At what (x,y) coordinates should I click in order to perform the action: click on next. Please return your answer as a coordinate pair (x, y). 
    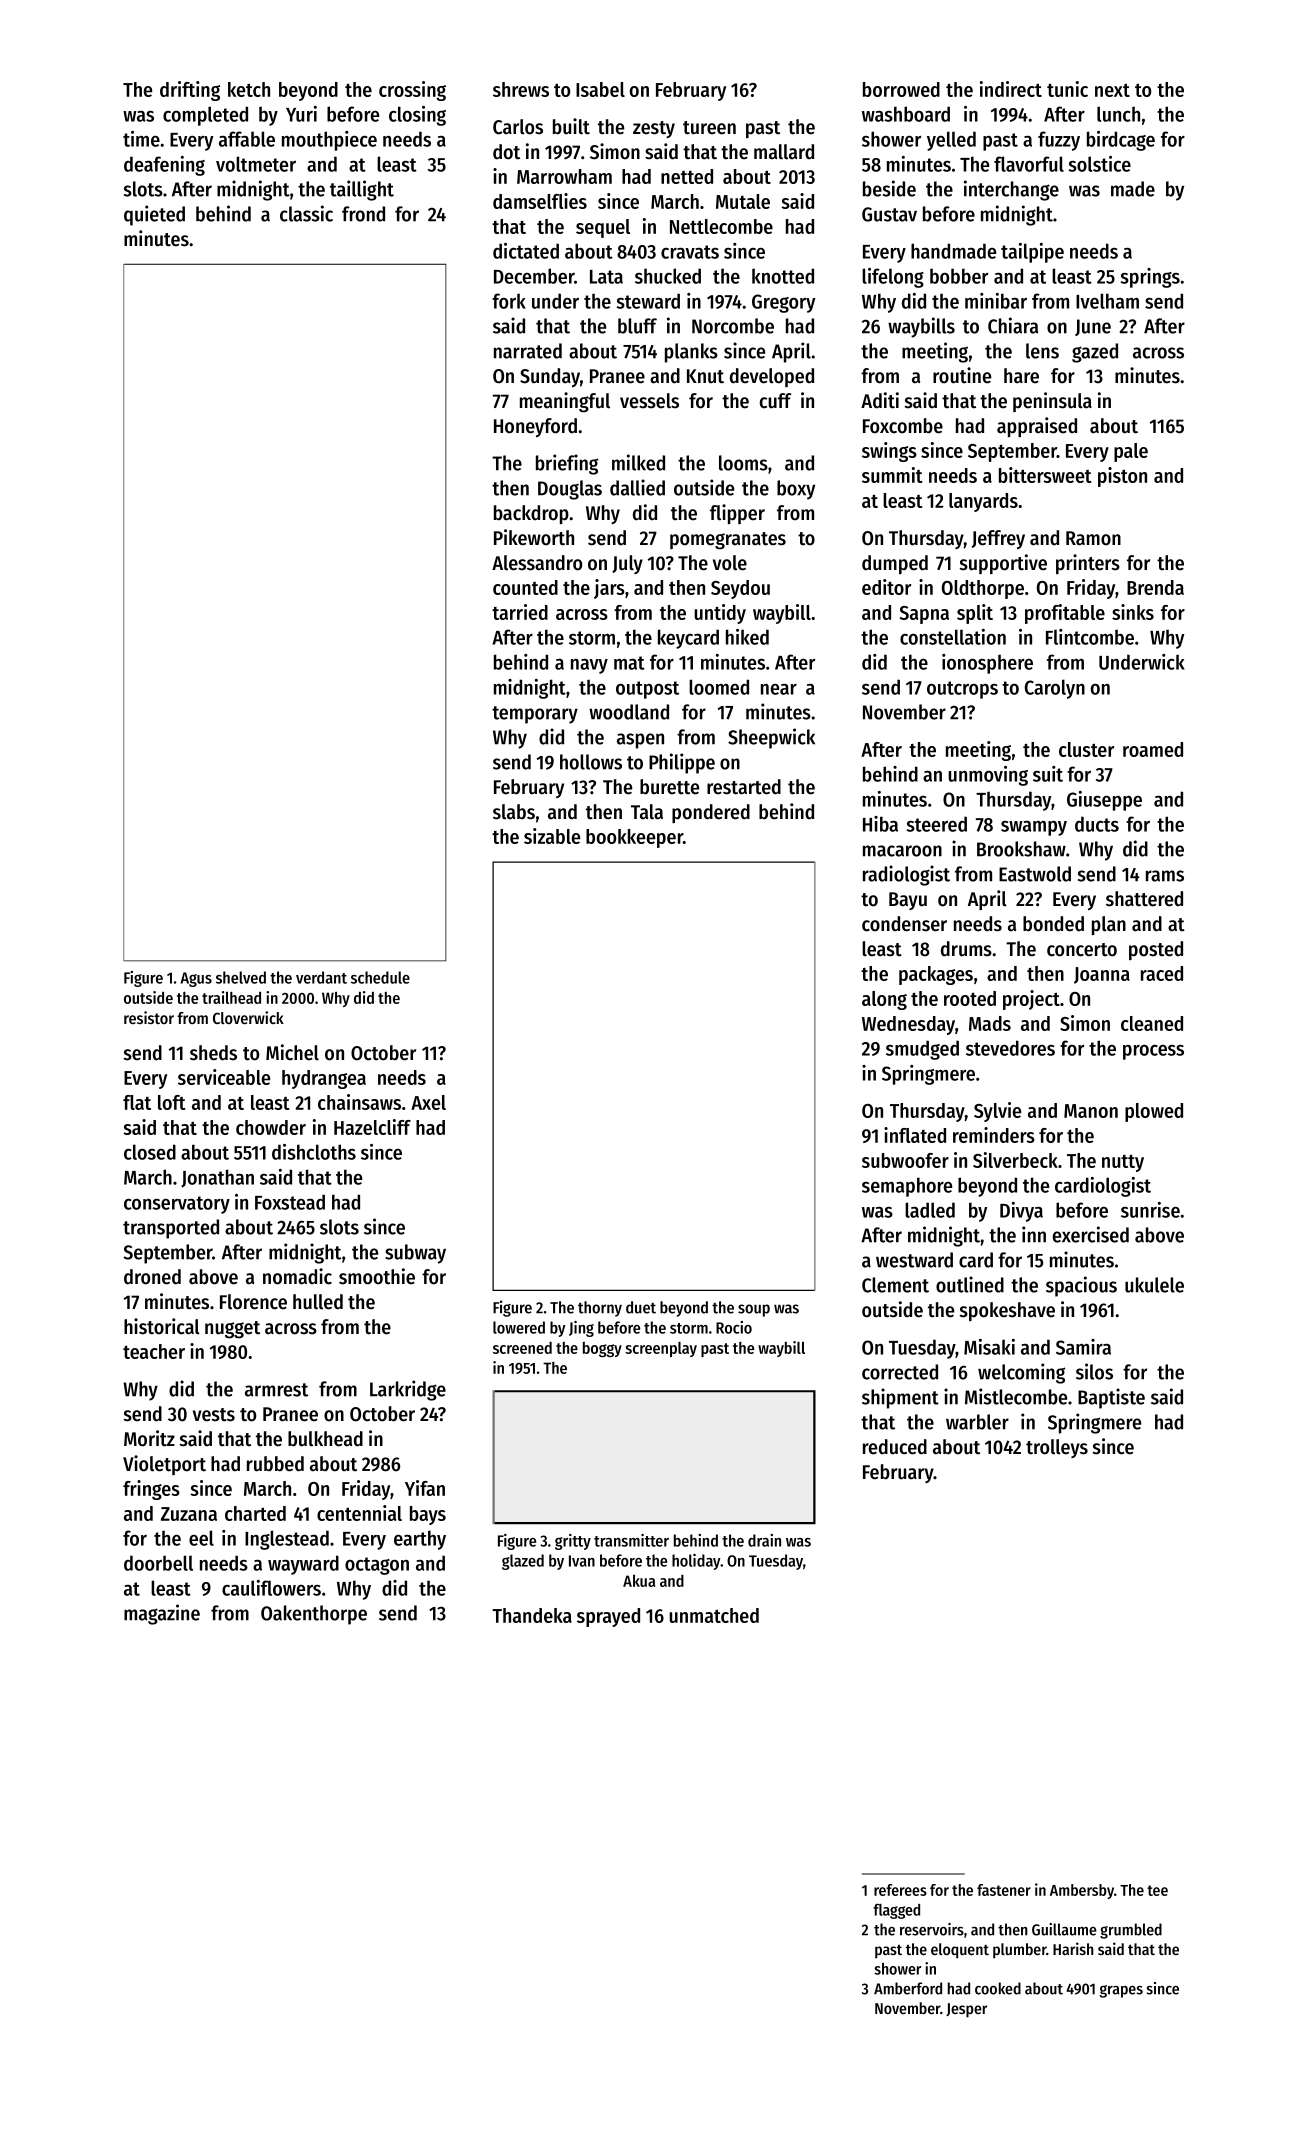
    Looking at the image, I should click on (1112, 90).
